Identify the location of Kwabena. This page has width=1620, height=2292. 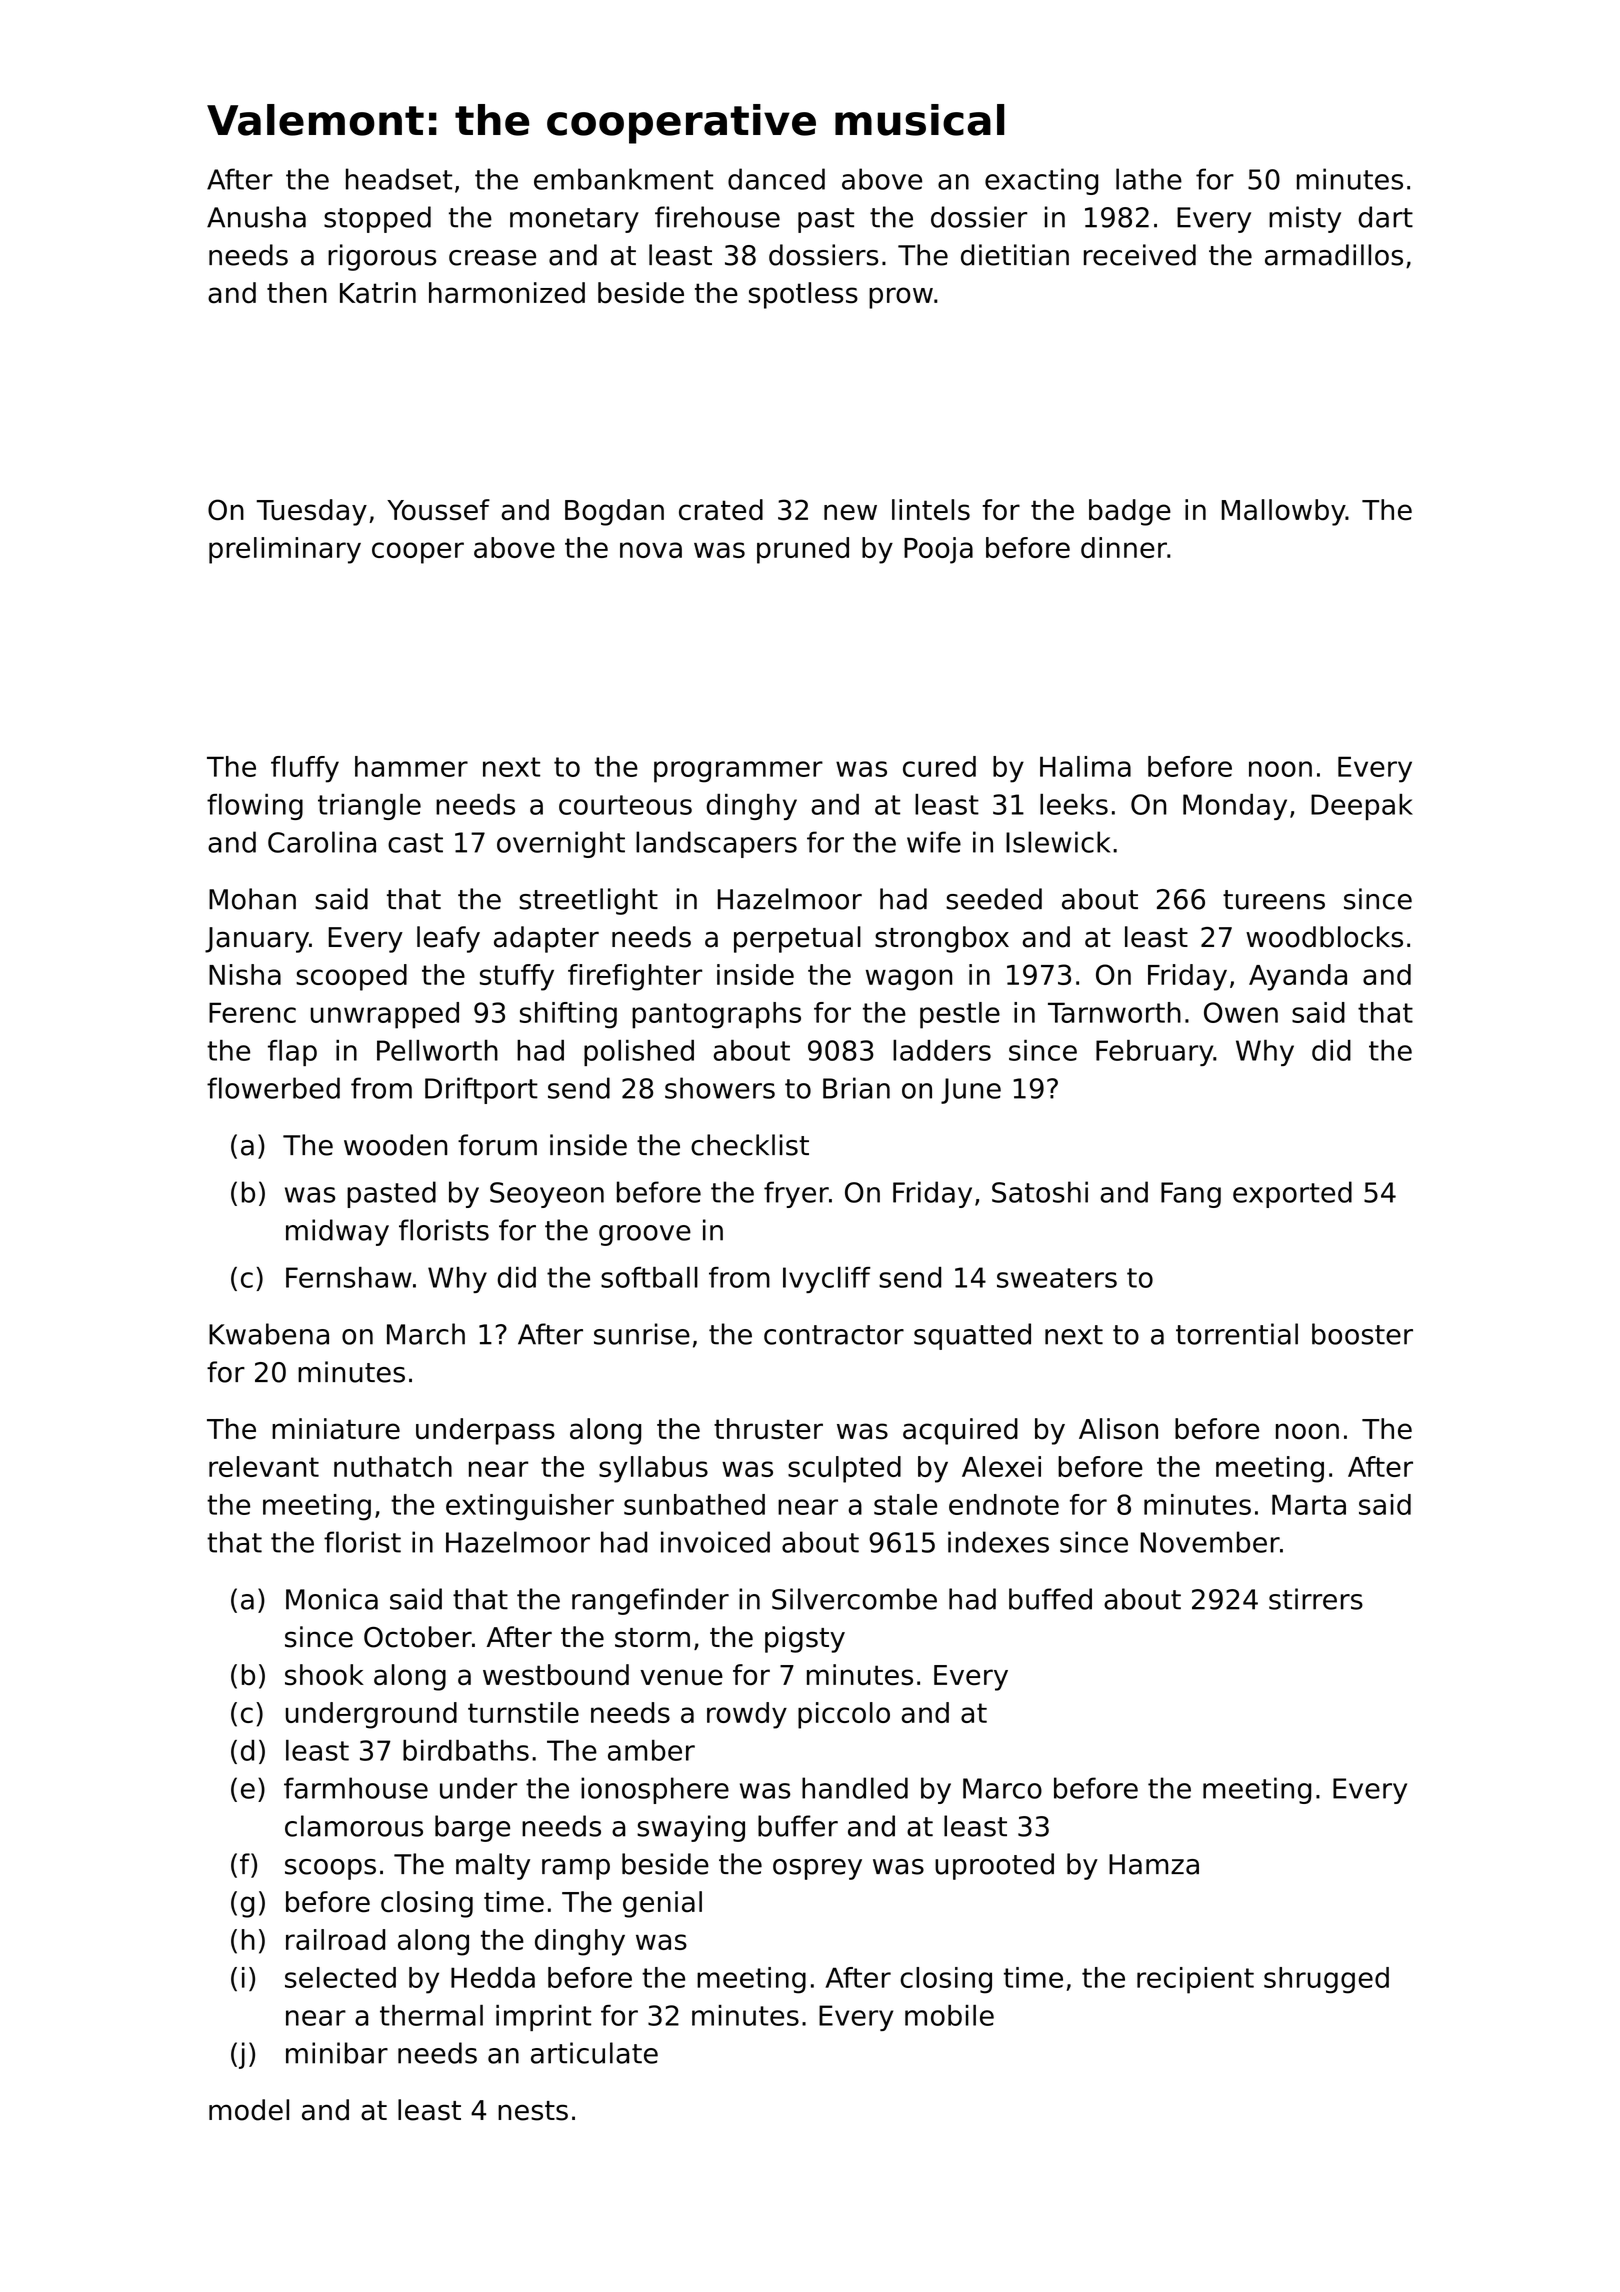
(269, 1334).
